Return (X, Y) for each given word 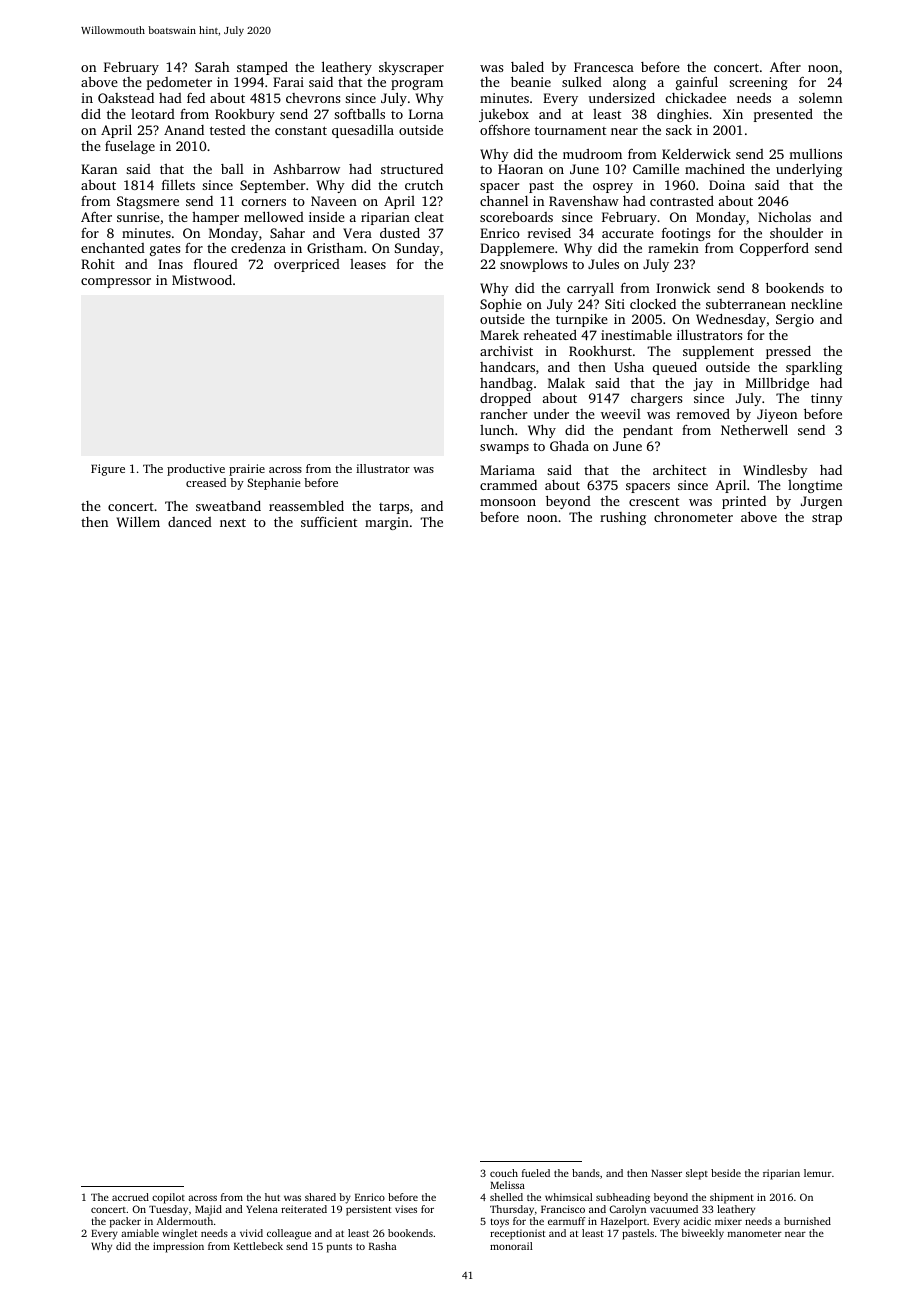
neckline (816, 304)
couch (504, 1173)
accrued (130, 1197)
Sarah (212, 67)
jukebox (504, 115)
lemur (818, 1173)
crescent (654, 502)
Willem (138, 522)
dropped (505, 399)
